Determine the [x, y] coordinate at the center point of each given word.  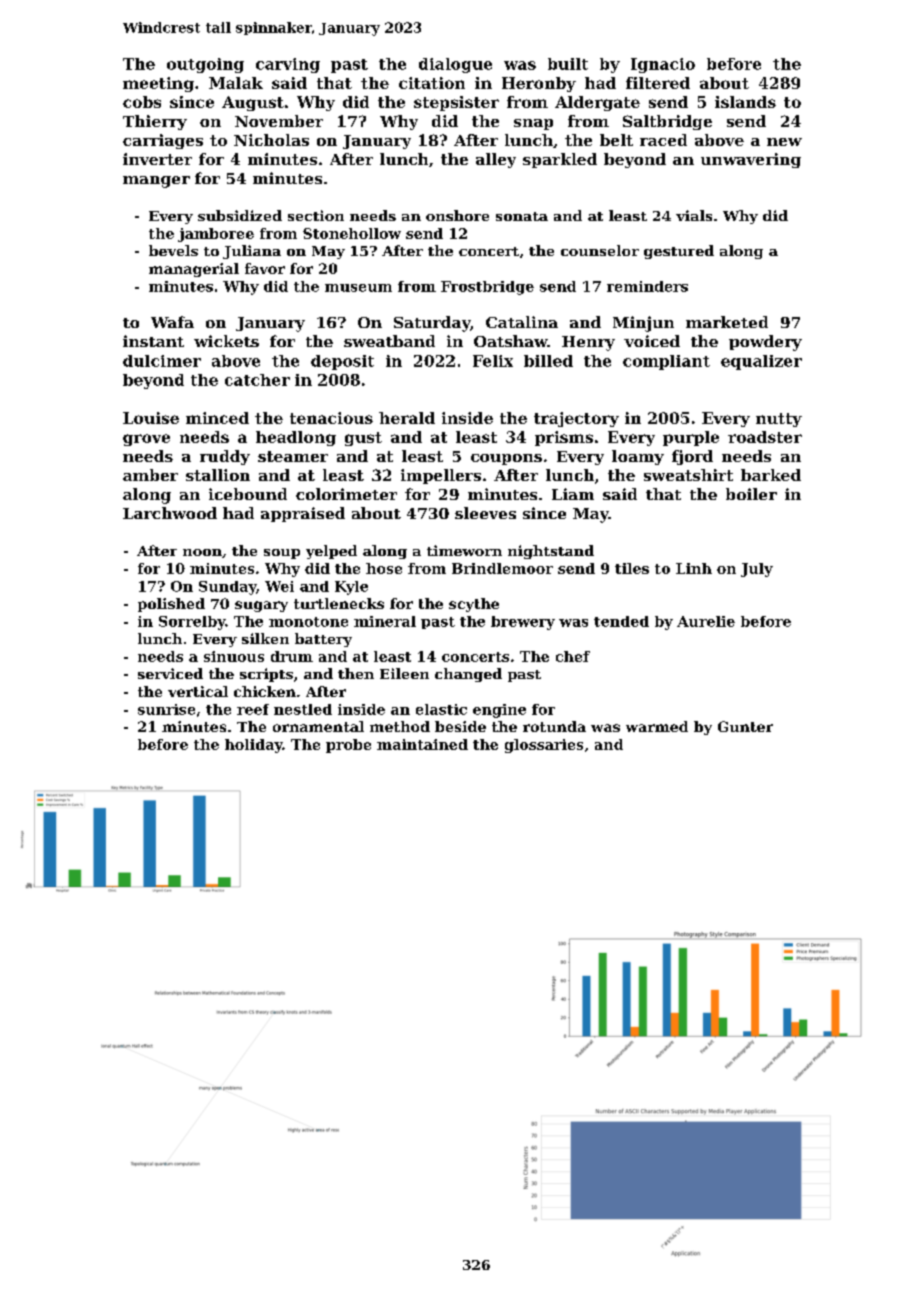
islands [745, 102]
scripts [266, 675]
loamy [638, 457]
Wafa [172, 322]
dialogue [455, 65]
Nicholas [271, 140]
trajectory [576, 419]
